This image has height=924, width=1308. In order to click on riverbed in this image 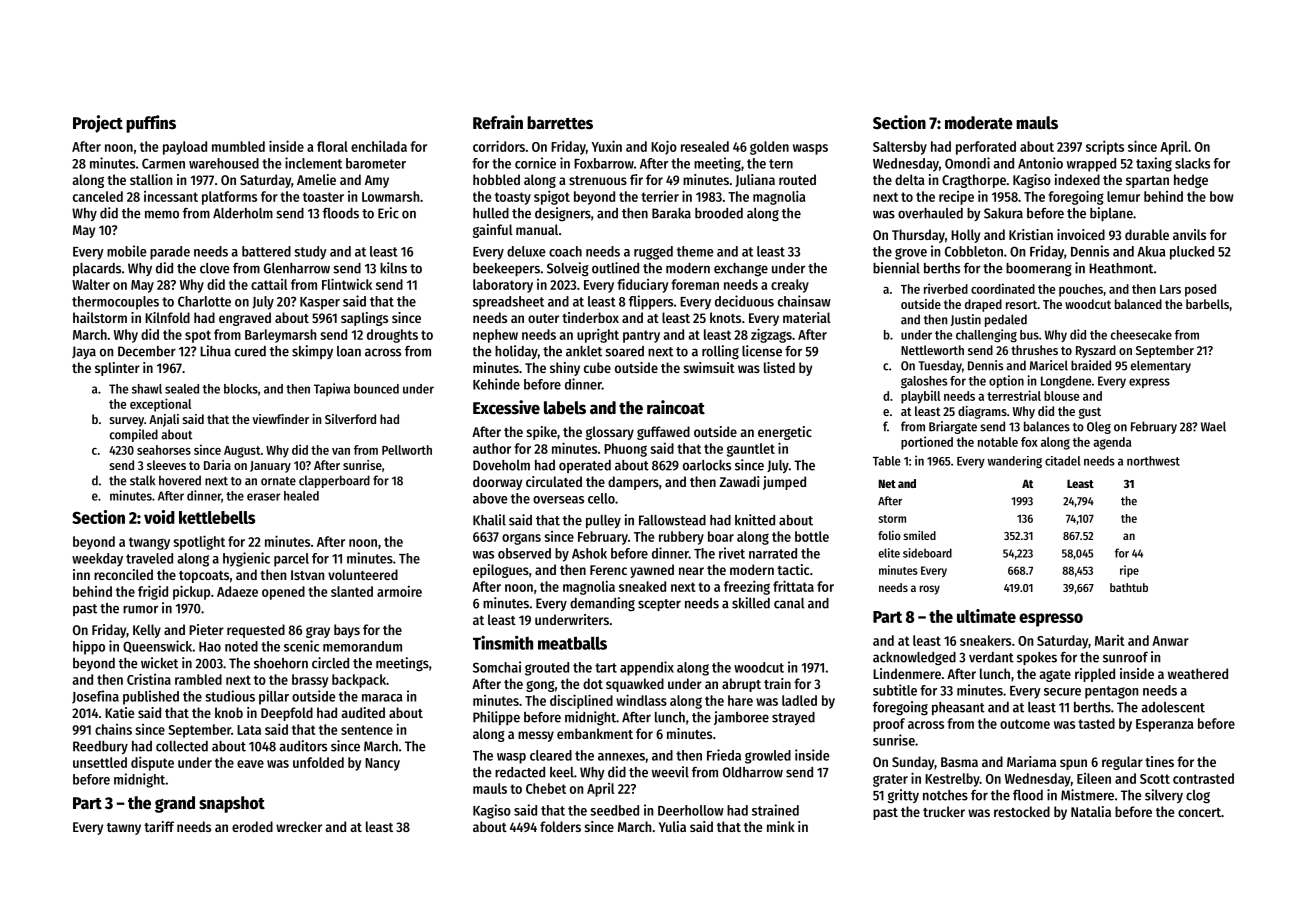, I will do `click(946, 288)`.
